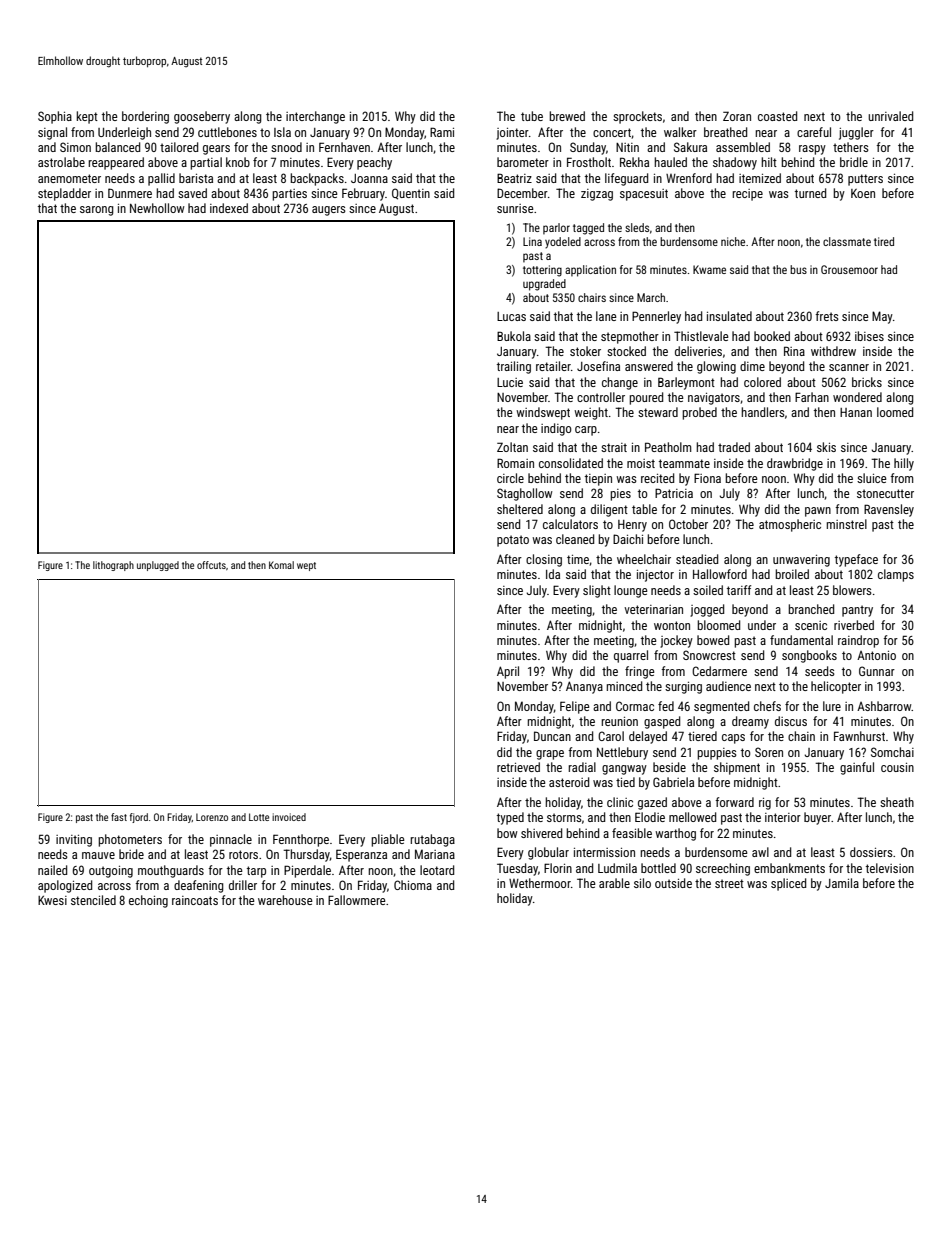  What do you see at coordinates (158, 566) in the page?
I see `unplugged` at bounding box center [158, 566].
